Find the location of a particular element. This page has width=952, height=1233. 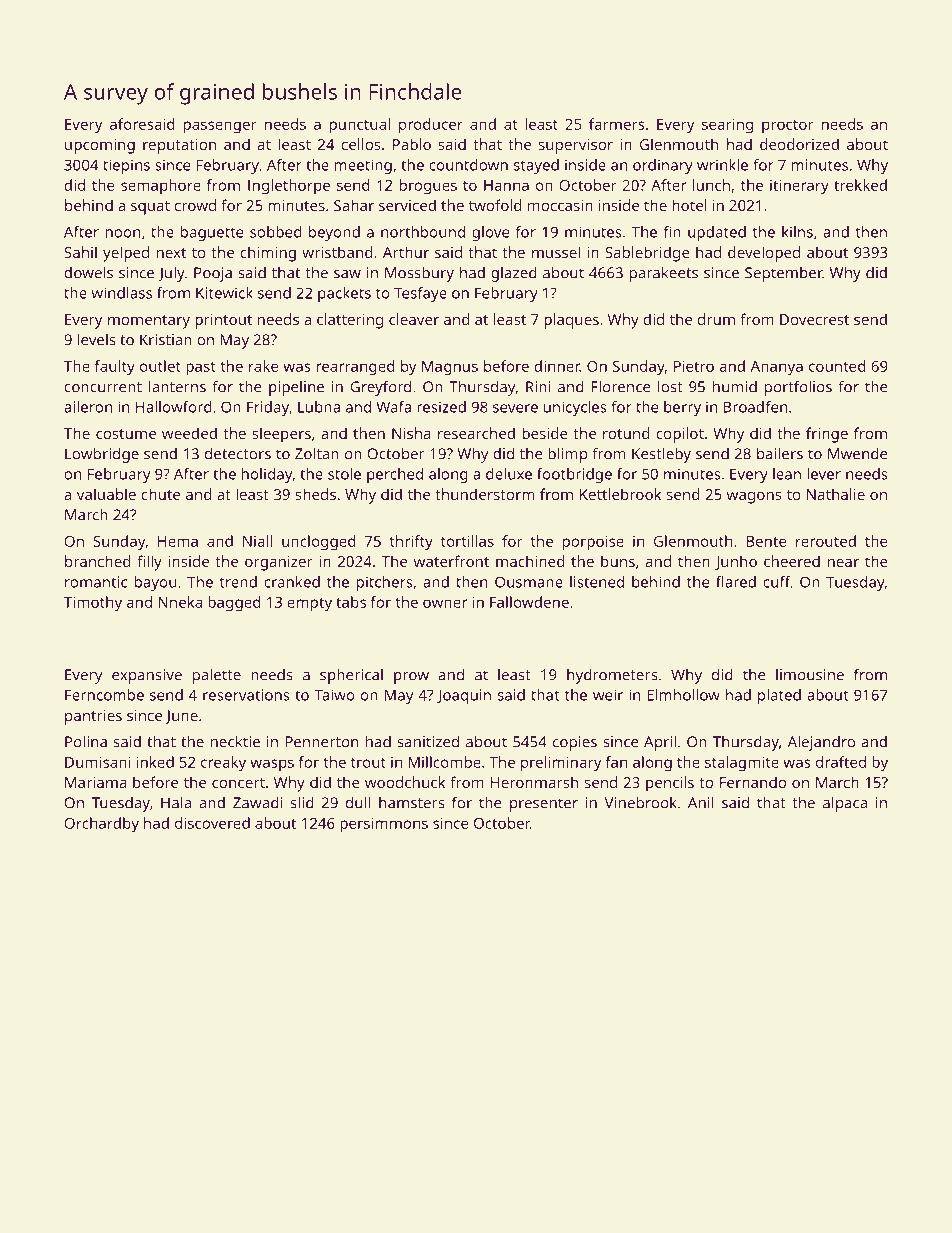

Orchardby is located at coordinates (101, 825).
